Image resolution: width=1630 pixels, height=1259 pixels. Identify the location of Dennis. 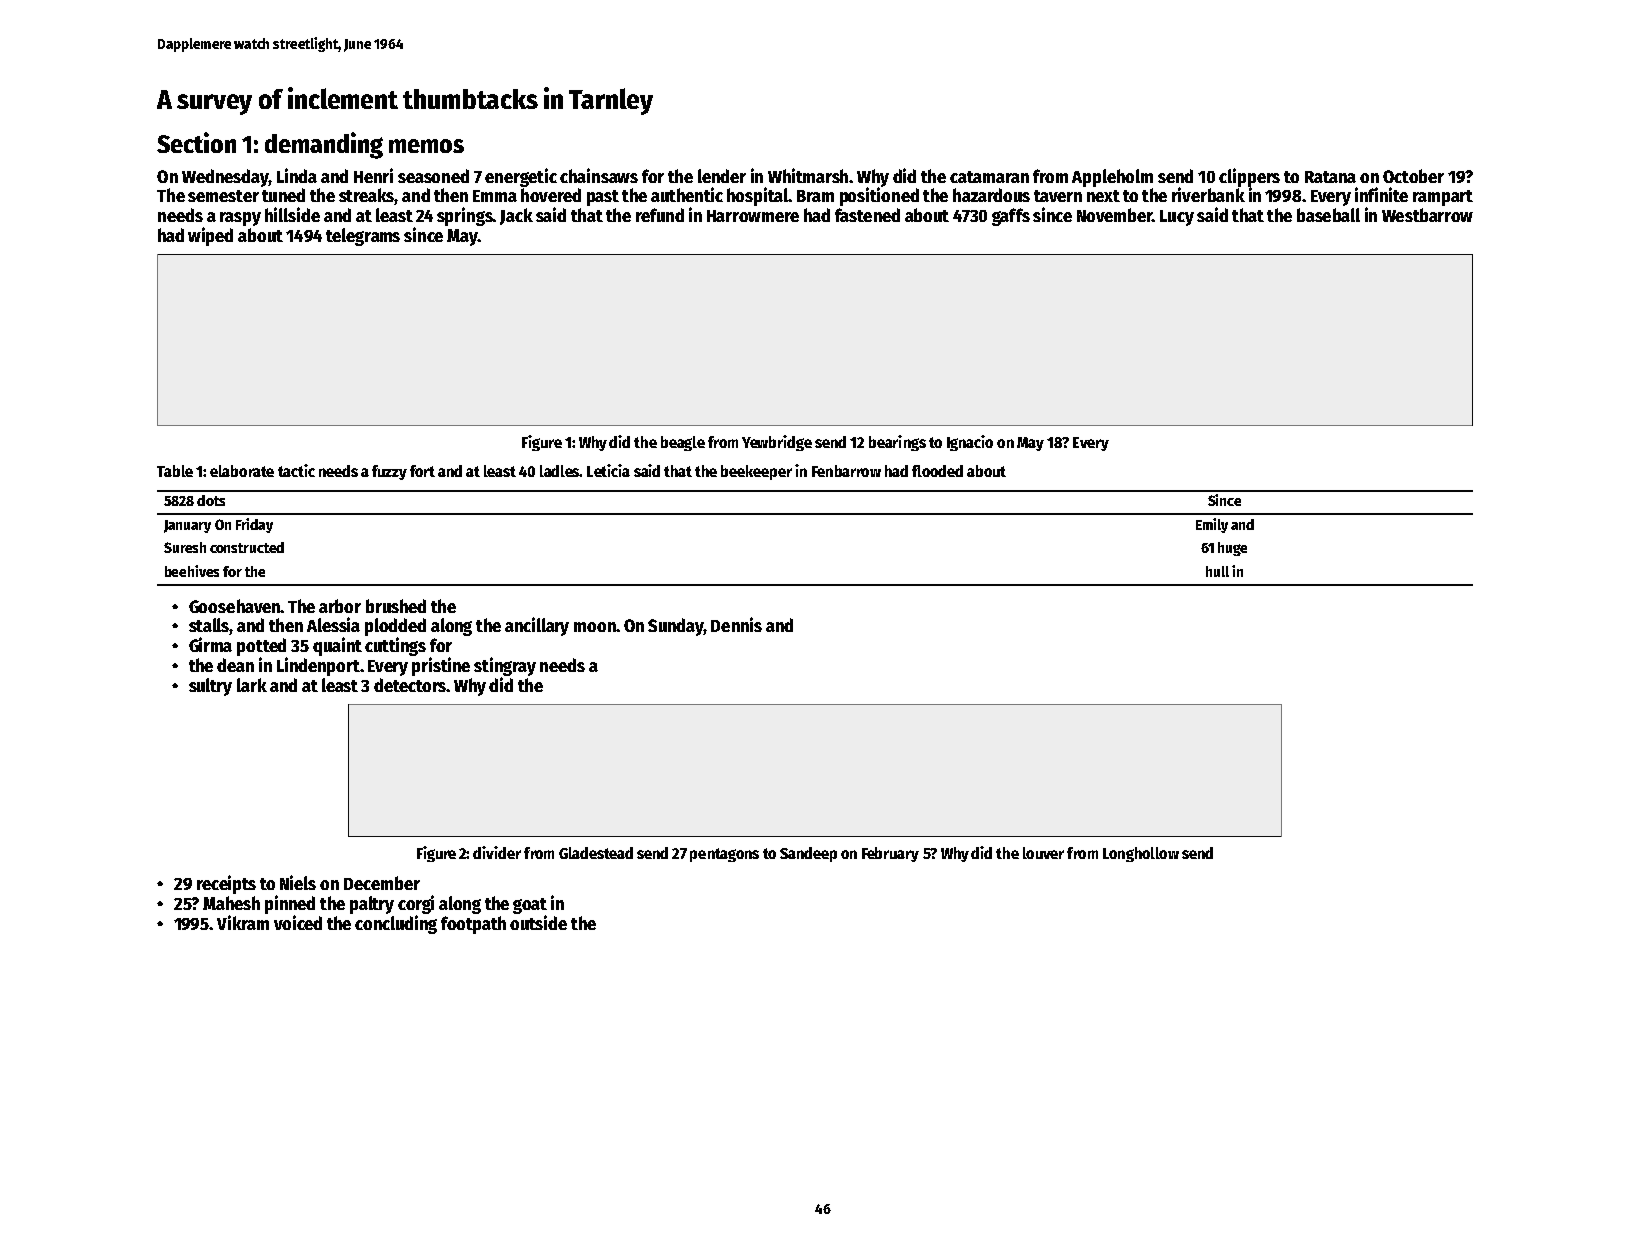
(736, 624).
